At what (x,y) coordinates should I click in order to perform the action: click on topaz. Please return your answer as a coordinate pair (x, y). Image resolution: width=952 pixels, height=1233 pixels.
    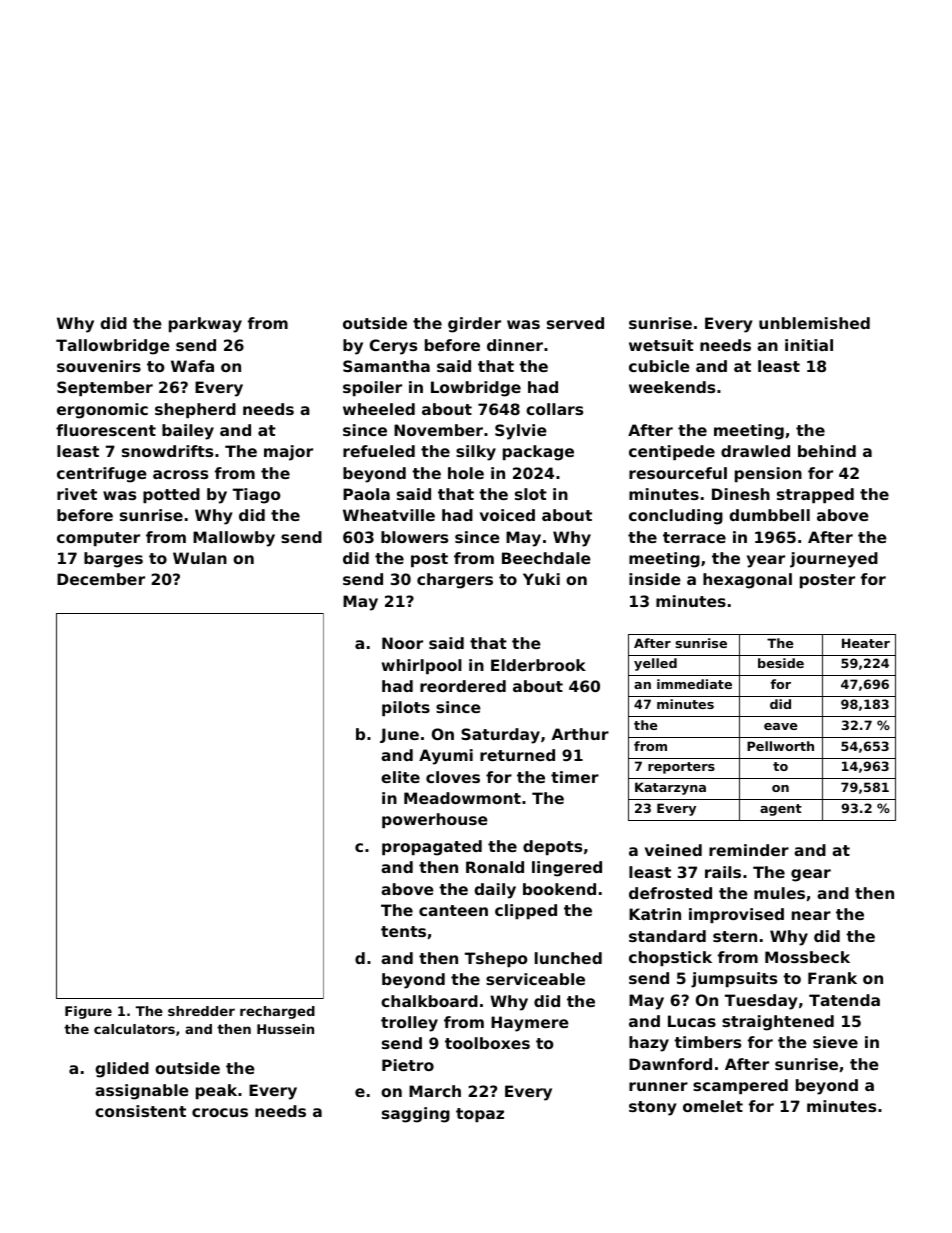
    Looking at the image, I should click on (480, 1115).
